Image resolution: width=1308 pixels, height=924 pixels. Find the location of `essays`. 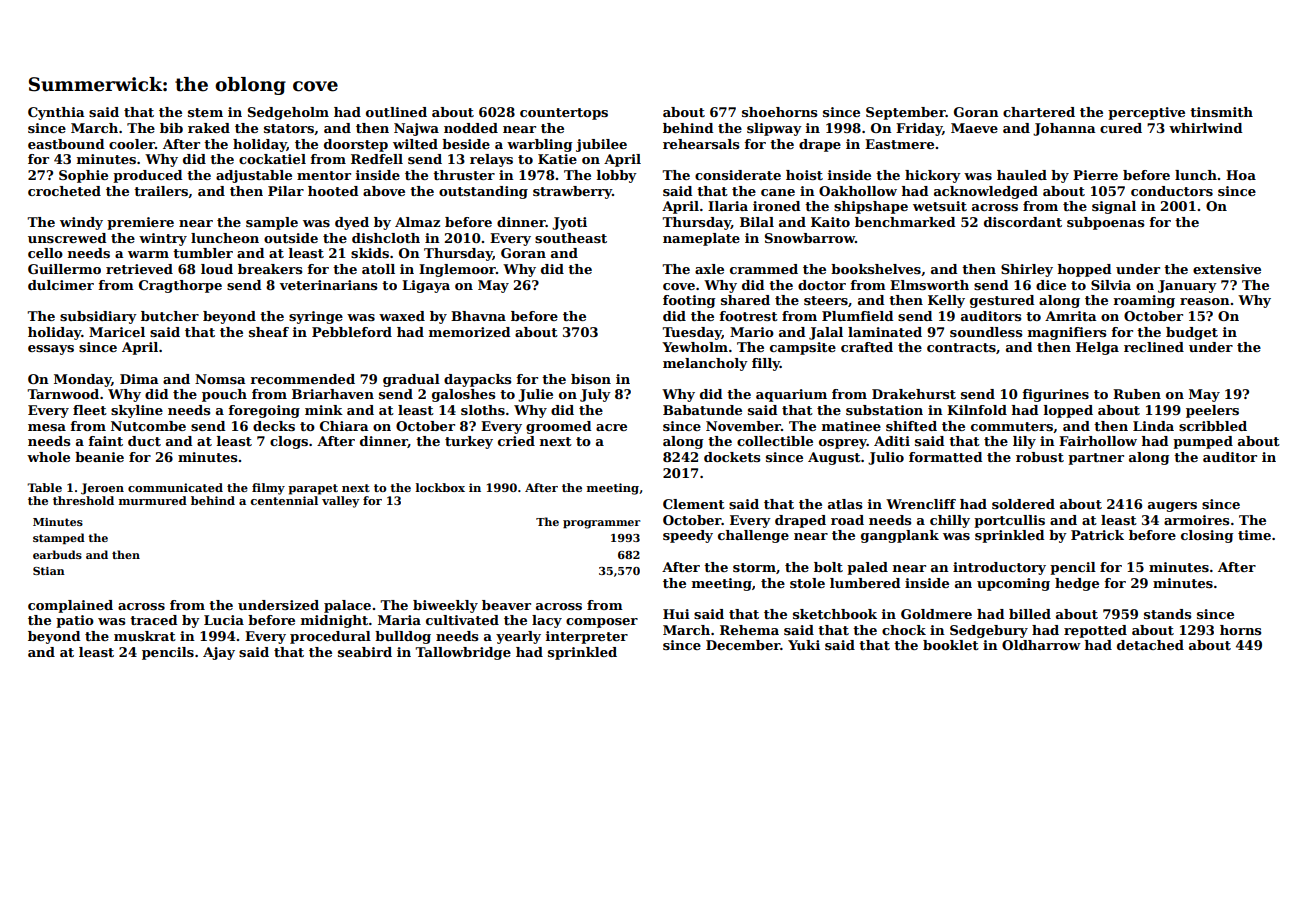

essays is located at coordinates (51, 350).
